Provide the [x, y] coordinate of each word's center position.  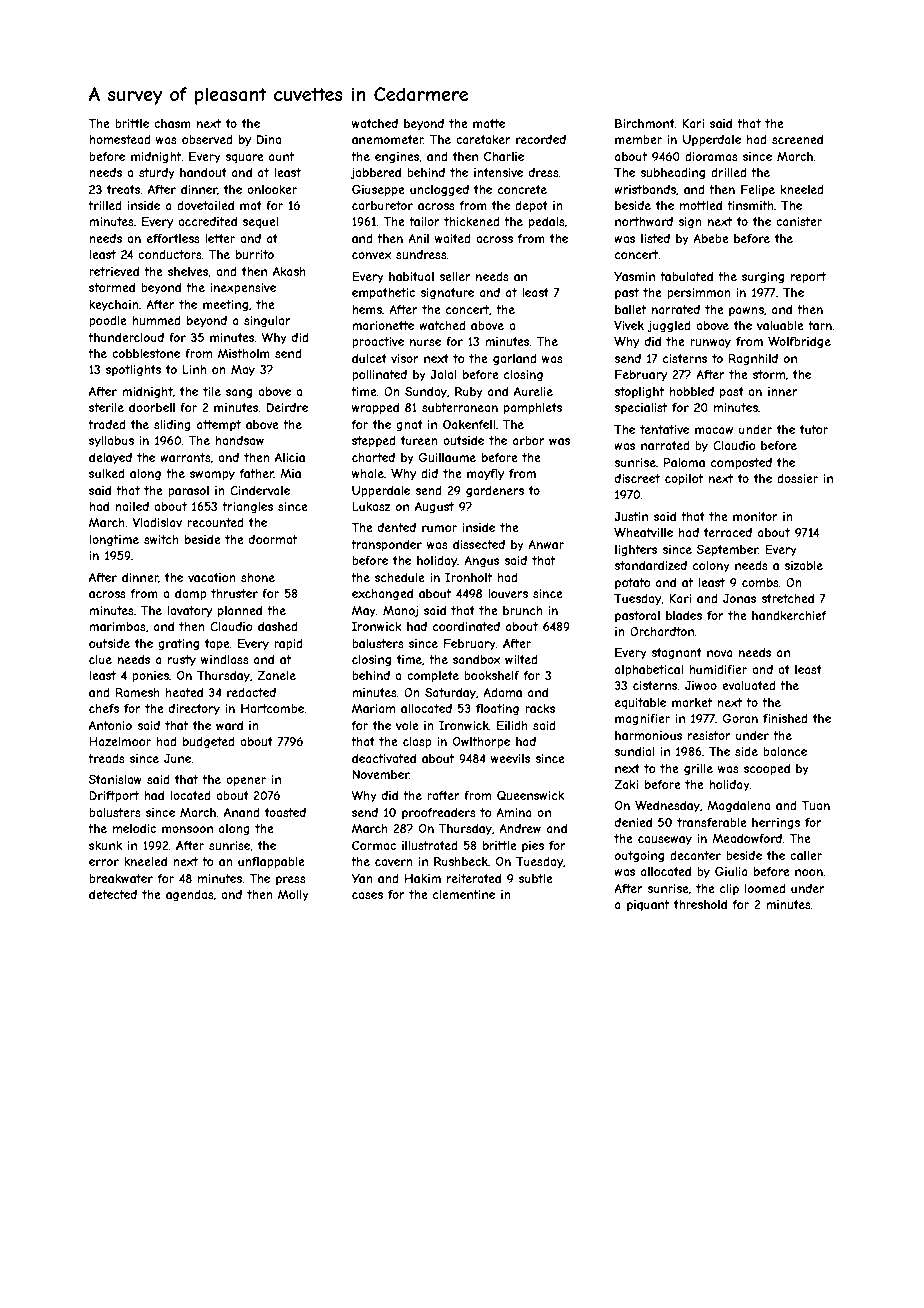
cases [367, 895]
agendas [190, 896]
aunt [281, 156]
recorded [541, 139]
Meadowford [747, 838]
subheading [672, 174]
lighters [636, 551]
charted [373, 457]
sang [239, 394]
